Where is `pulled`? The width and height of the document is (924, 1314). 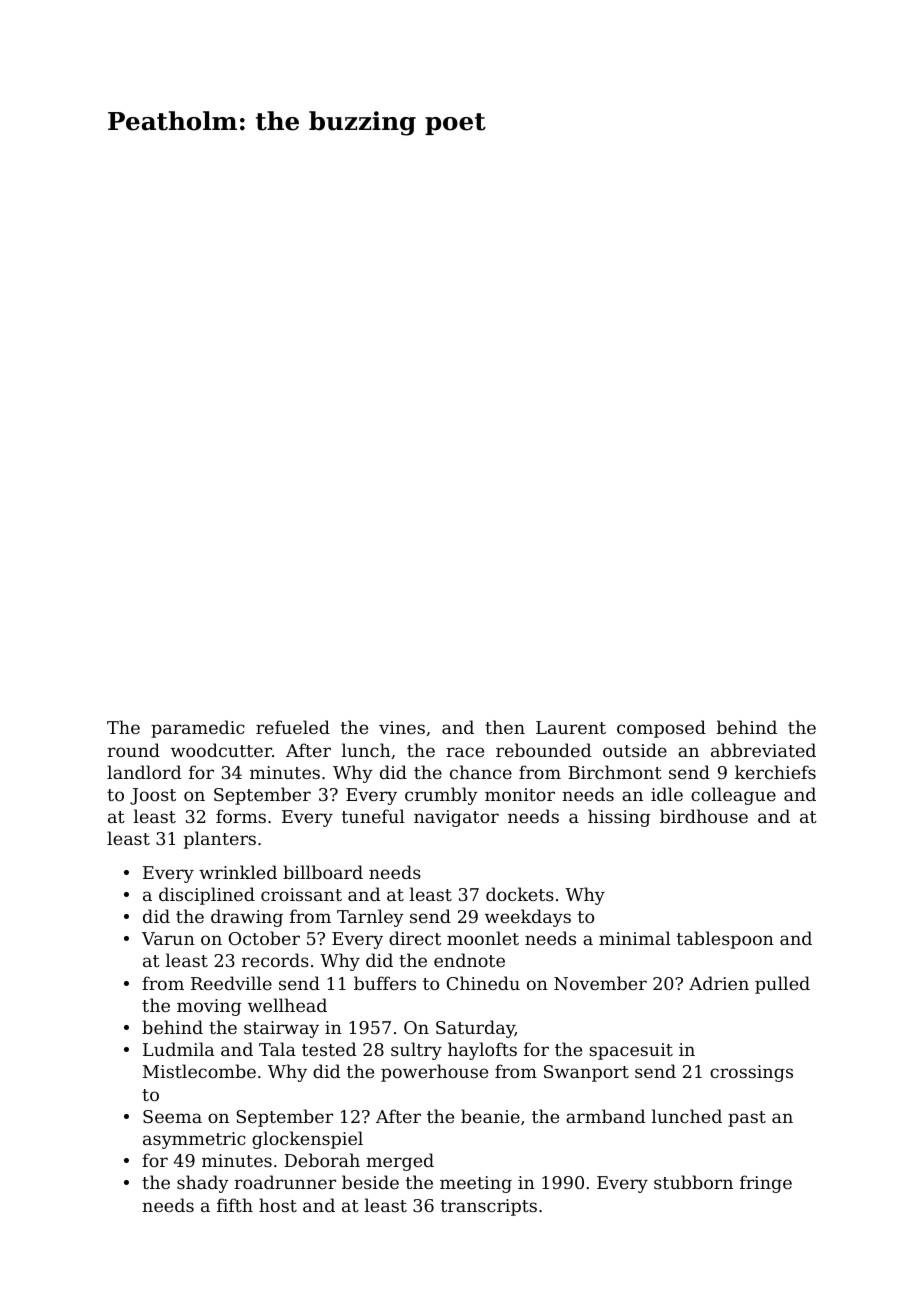 pulled is located at coordinates (782, 985).
